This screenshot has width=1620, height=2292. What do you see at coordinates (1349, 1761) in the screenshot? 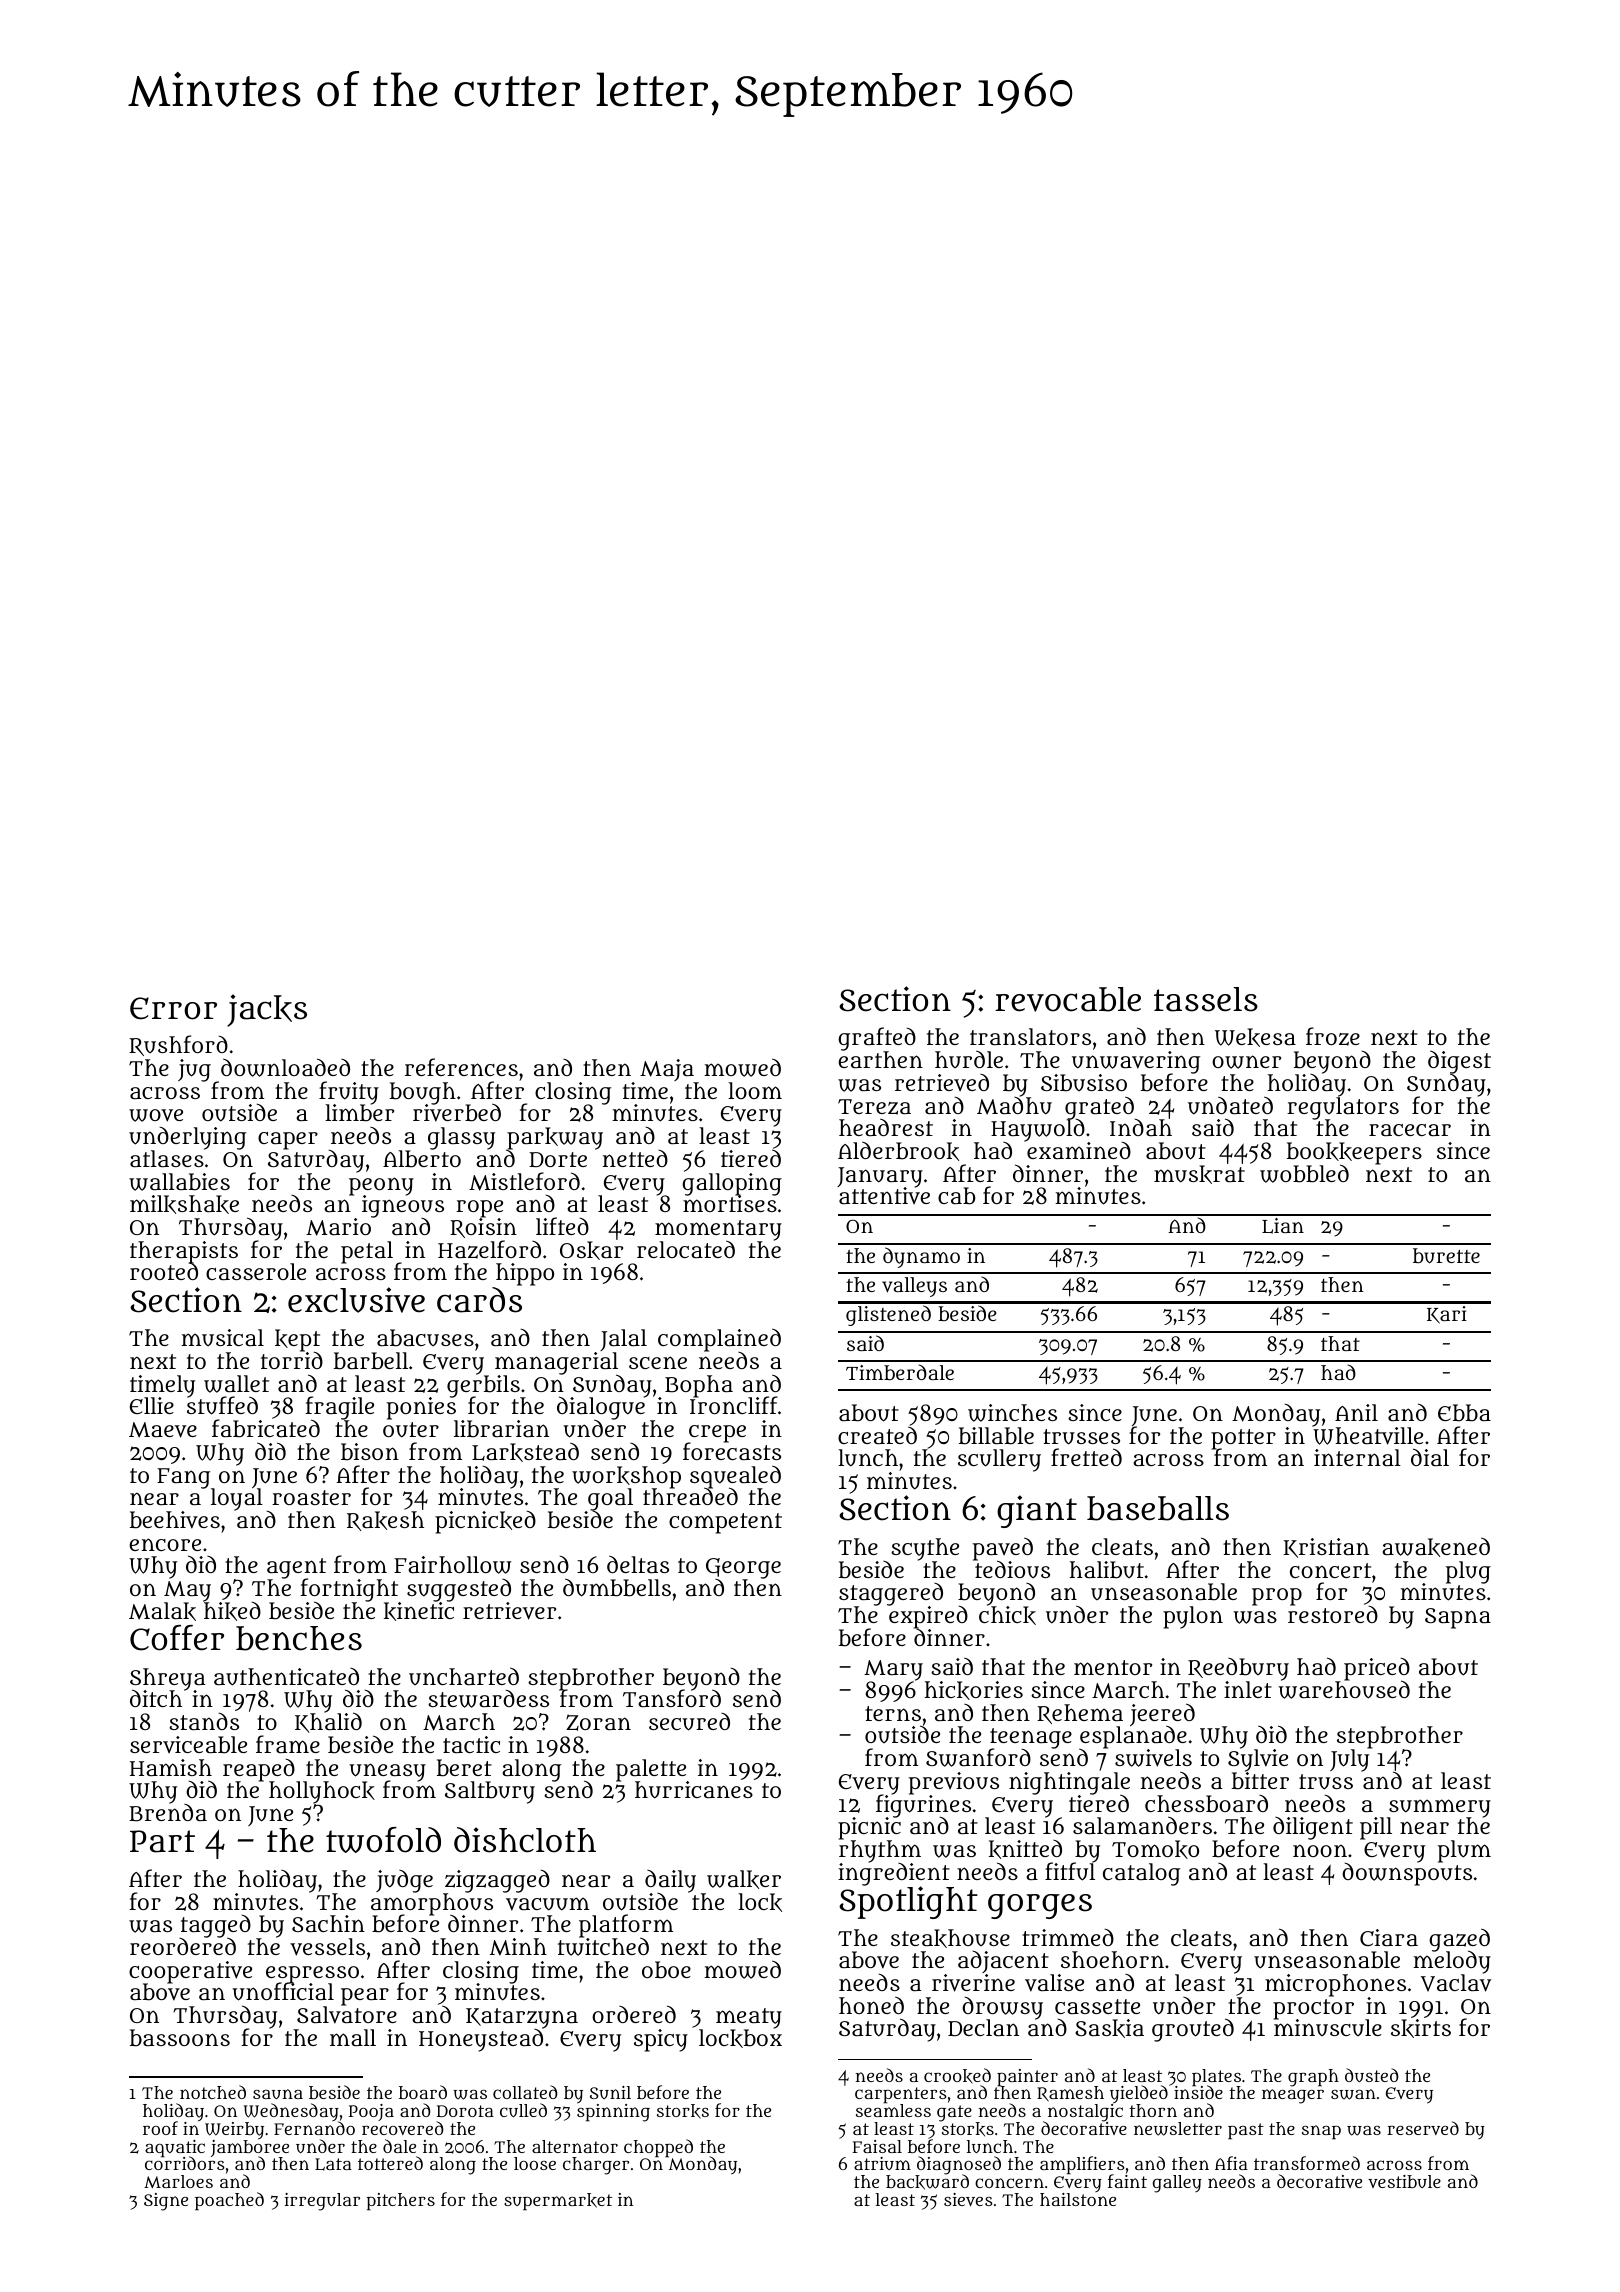
I see `July` at bounding box center [1349, 1761].
